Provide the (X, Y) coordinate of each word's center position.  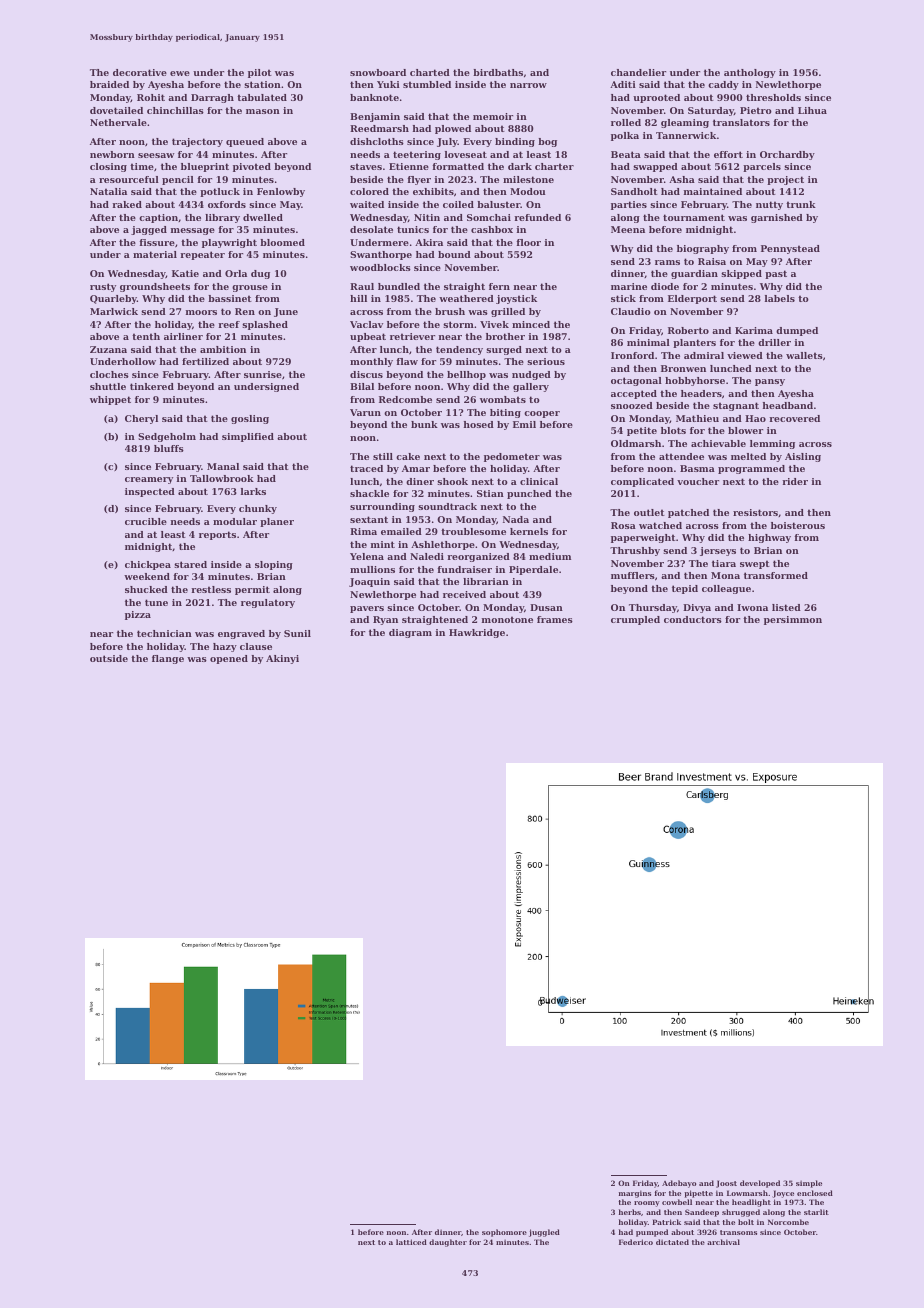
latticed (411, 1242)
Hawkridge (477, 633)
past (776, 274)
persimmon (793, 620)
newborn (112, 154)
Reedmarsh (379, 128)
